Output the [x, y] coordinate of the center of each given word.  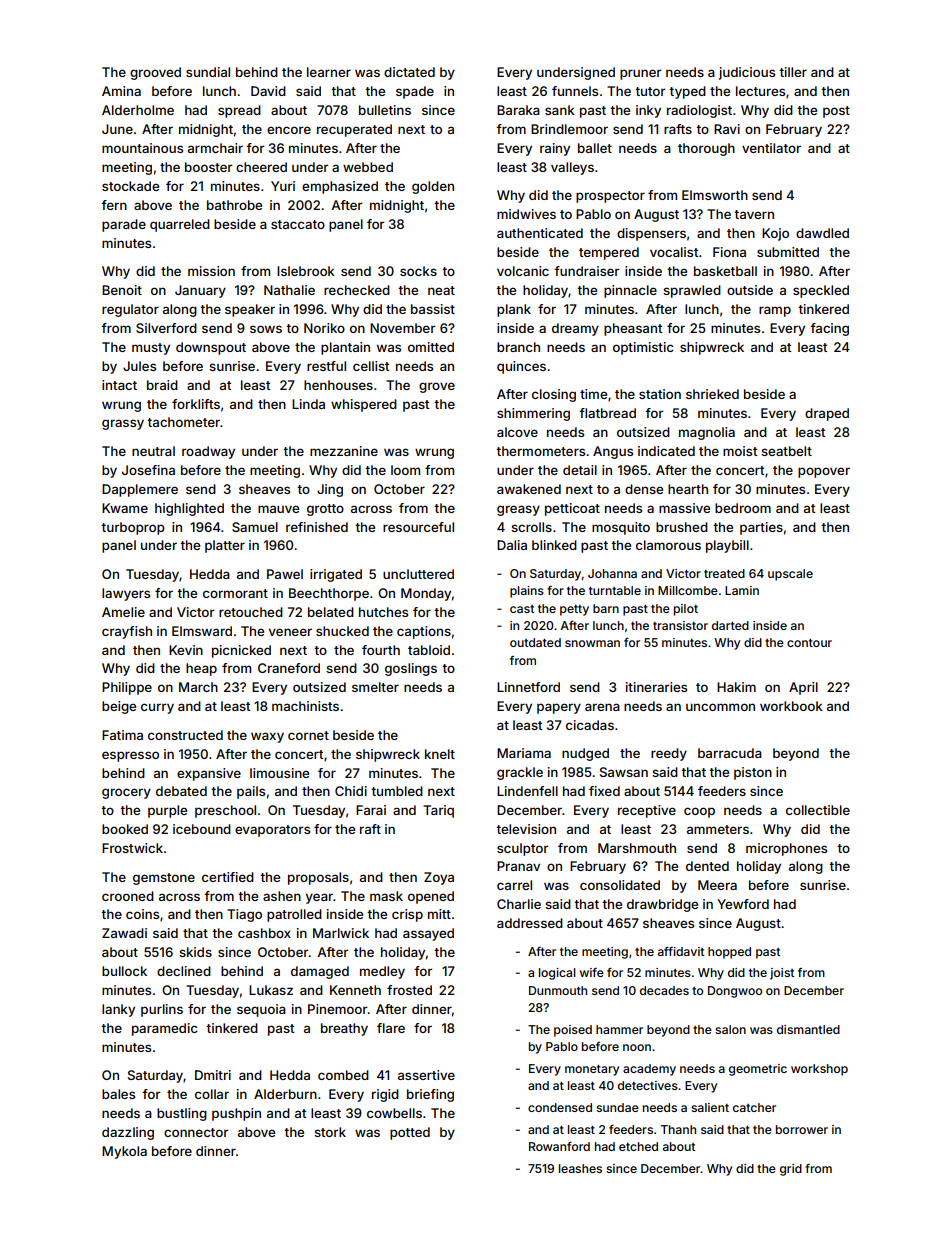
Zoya [439, 878]
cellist [371, 366]
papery [559, 708]
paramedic [164, 1029]
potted [410, 1133]
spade [415, 92]
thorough [706, 149]
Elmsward [202, 631]
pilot [686, 610]
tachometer [183, 422]
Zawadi [124, 933]
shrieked [712, 394]
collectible [818, 810]
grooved [155, 73]
